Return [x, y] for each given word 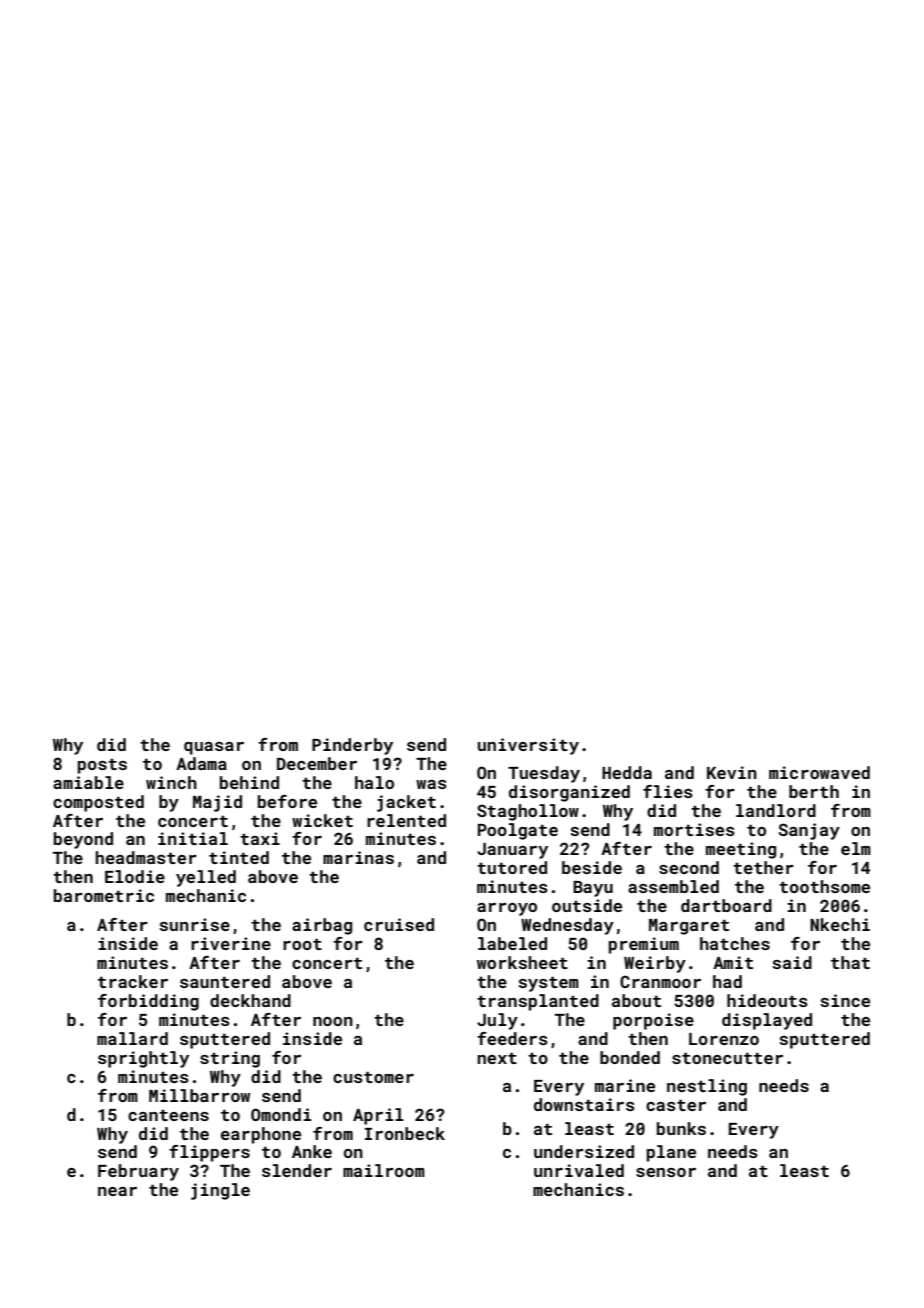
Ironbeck [405, 1133]
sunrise [194, 924]
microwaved [819, 772]
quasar [214, 748]
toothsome [824, 886]
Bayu [593, 889]
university [528, 746]
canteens [168, 1115]
